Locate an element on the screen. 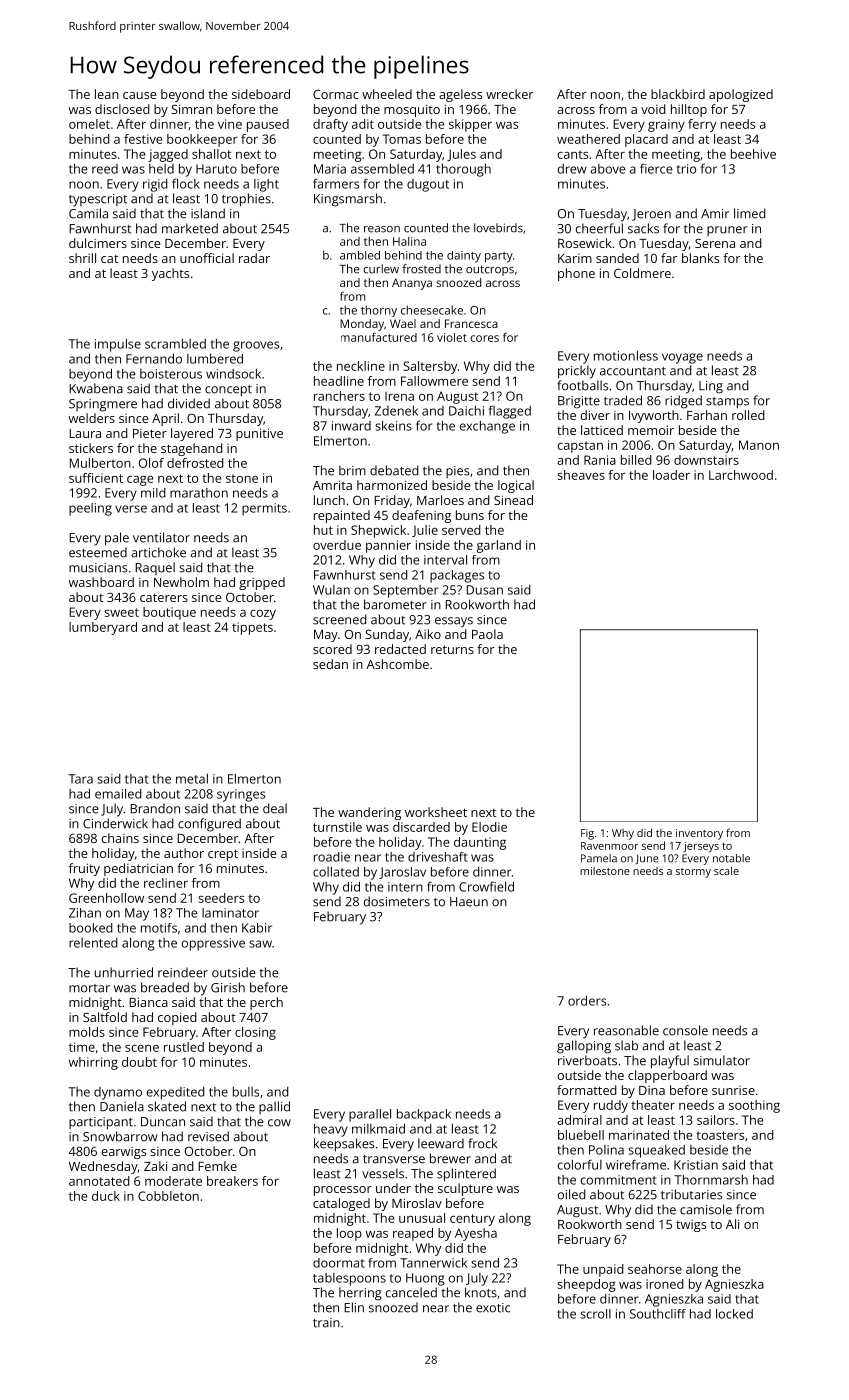 The width and height of the screenshot is (849, 1400). Wael is located at coordinates (403, 323).
